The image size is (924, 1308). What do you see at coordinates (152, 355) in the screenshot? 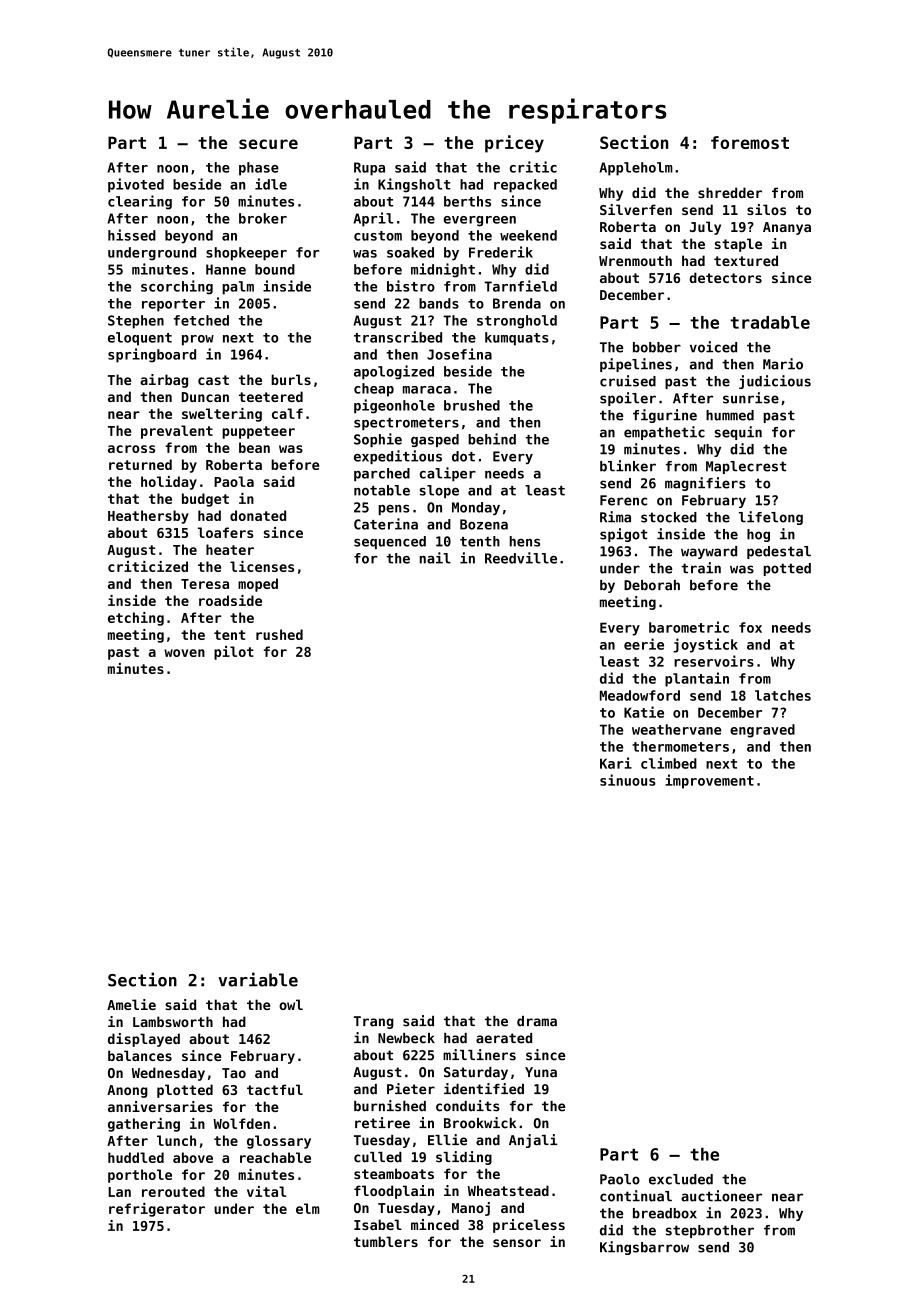
I see `springboard` at bounding box center [152, 355].
